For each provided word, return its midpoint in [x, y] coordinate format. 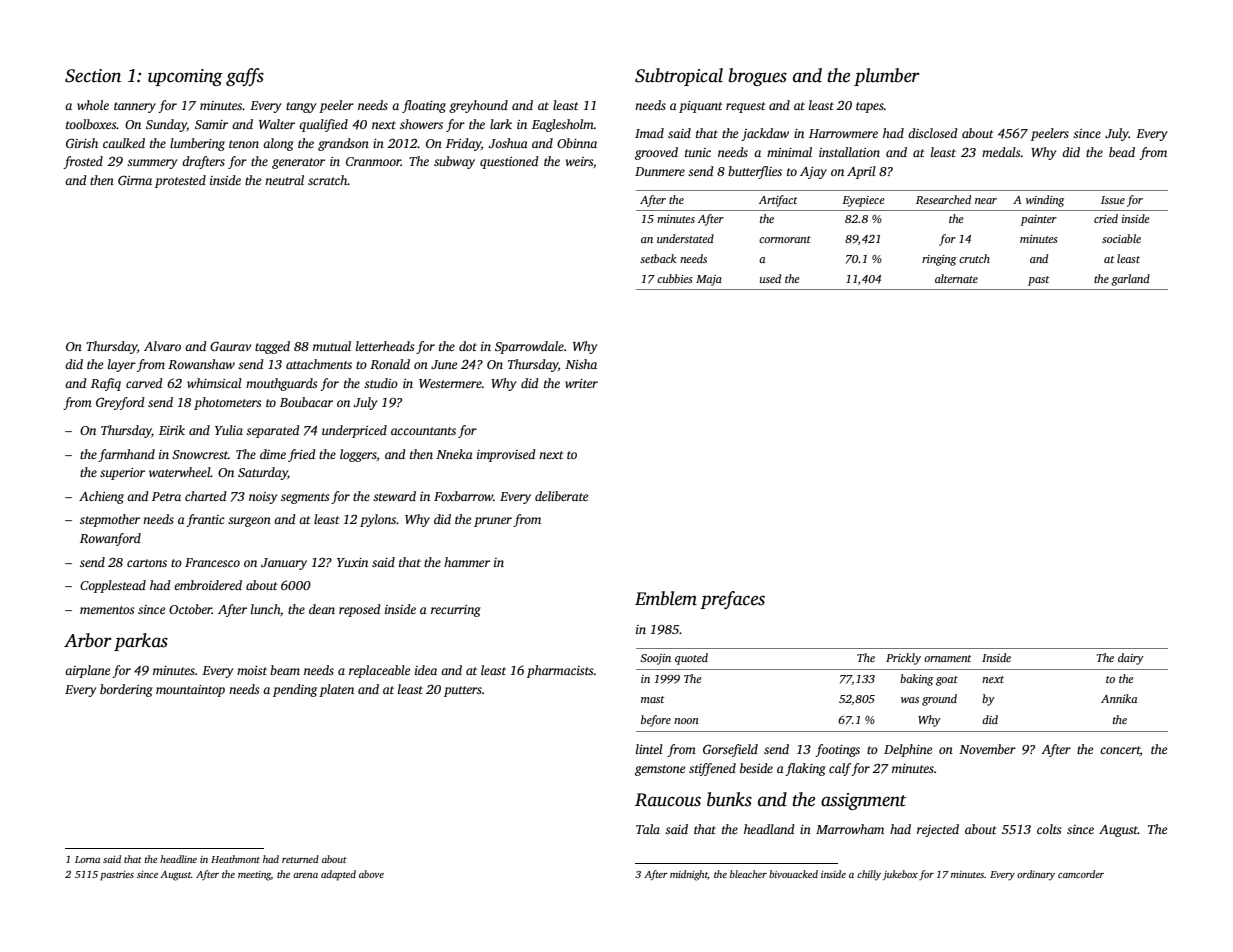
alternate [956, 278]
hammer [467, 562]
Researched [943, 199]
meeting [254, 876]
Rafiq [106, 384]
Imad [649, 133]
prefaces [732, 600]
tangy [301, 107]
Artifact [778, 201]
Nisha [581, 364]
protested [180, 181]
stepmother [110, 520]
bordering [126, 690]
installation [849, 152]
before [656, 721]
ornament [948, 658]
